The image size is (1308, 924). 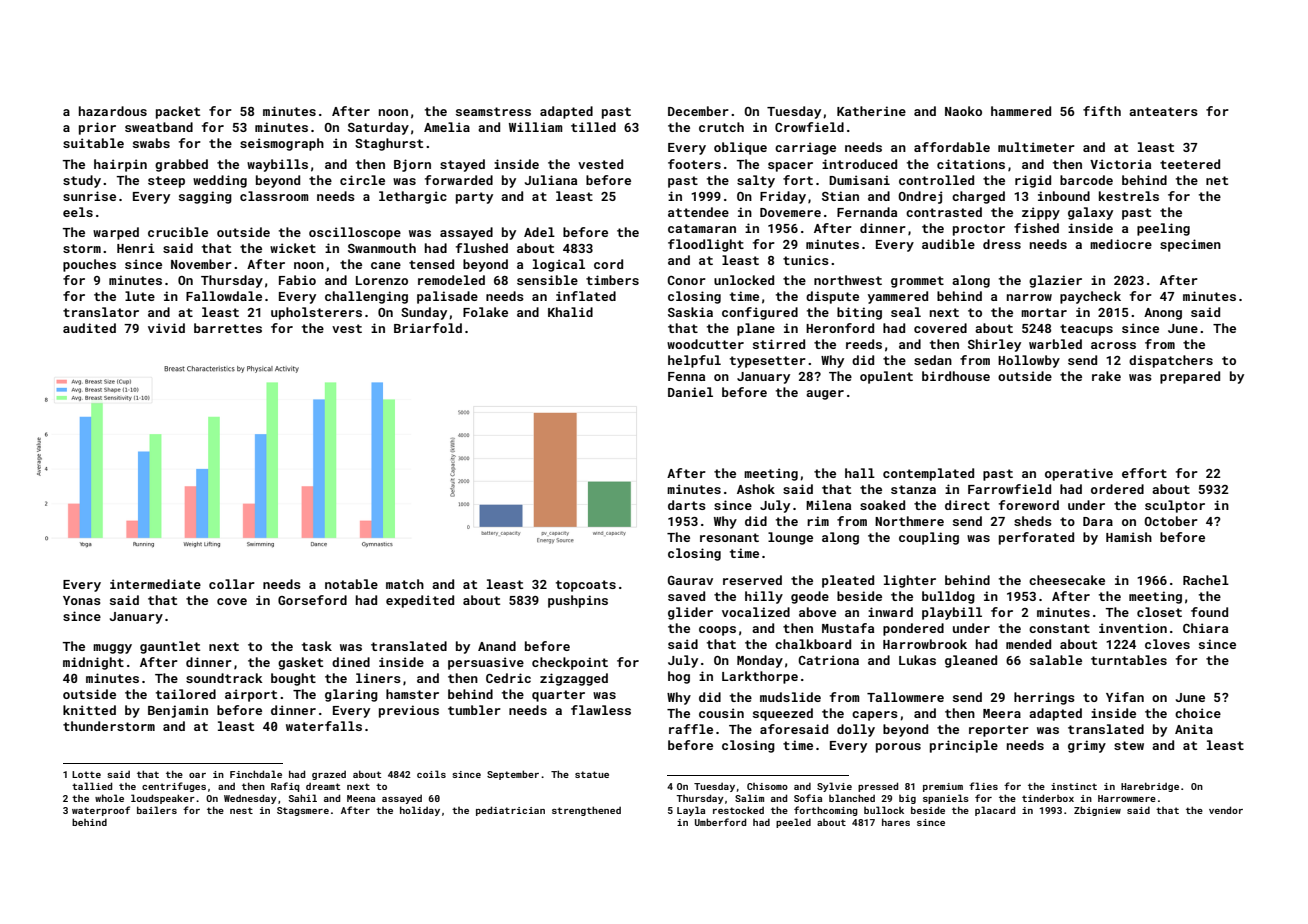 I want to click on Sofia, so click(x=808, y=798).
